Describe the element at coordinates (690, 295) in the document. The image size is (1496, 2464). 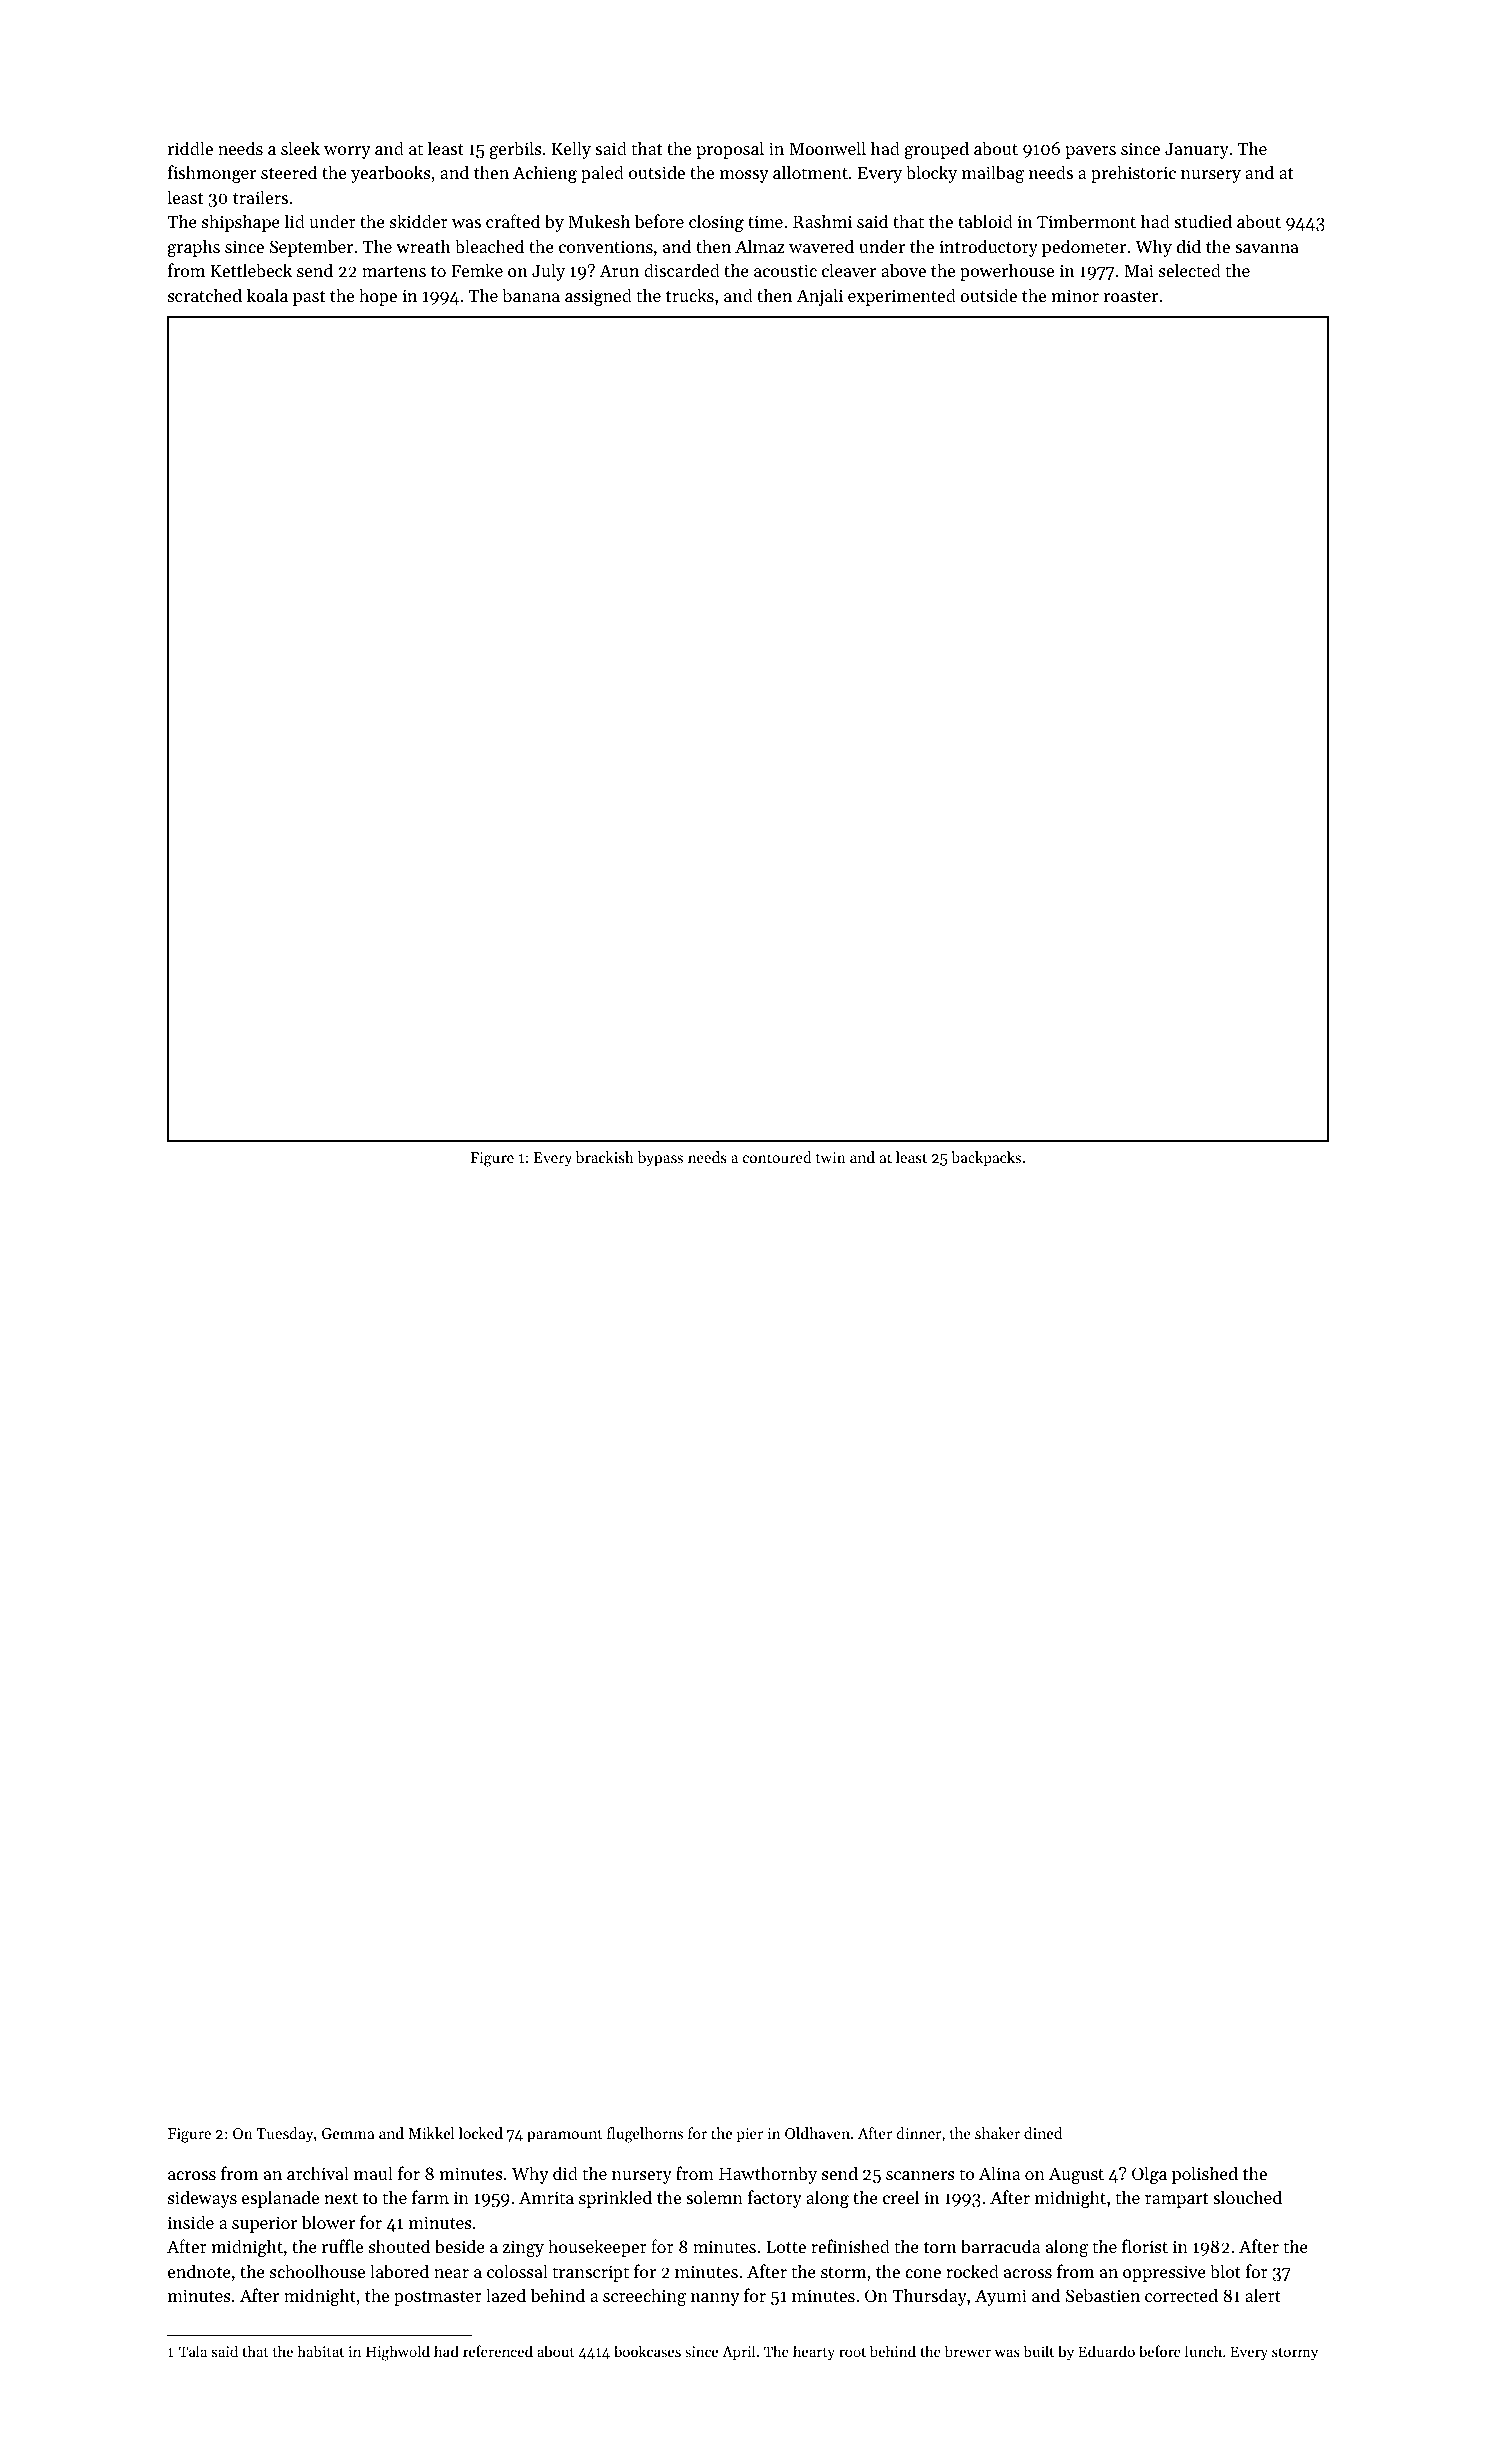
I see `trucks` at that location.
